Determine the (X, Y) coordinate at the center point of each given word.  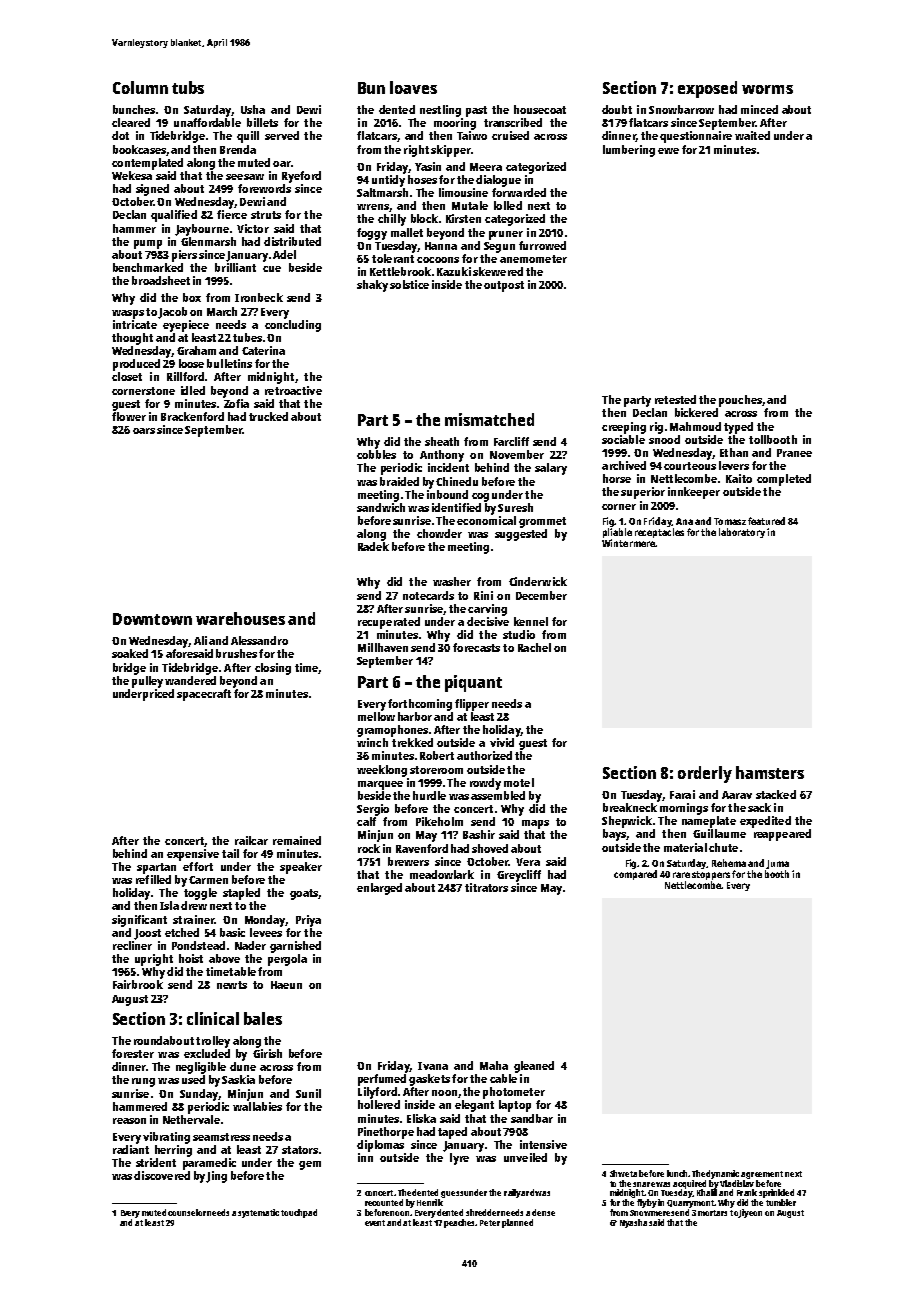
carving (487, 610)
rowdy (485, 784)
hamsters (770, 772)
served (282, 135)
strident (156, 1162)
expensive (193, 855)
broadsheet (161, 280)
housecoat (540, 109)
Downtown (152, 619)
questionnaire (696, 137)
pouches (740, 401)
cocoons (438, 260)
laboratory (742, 533)
